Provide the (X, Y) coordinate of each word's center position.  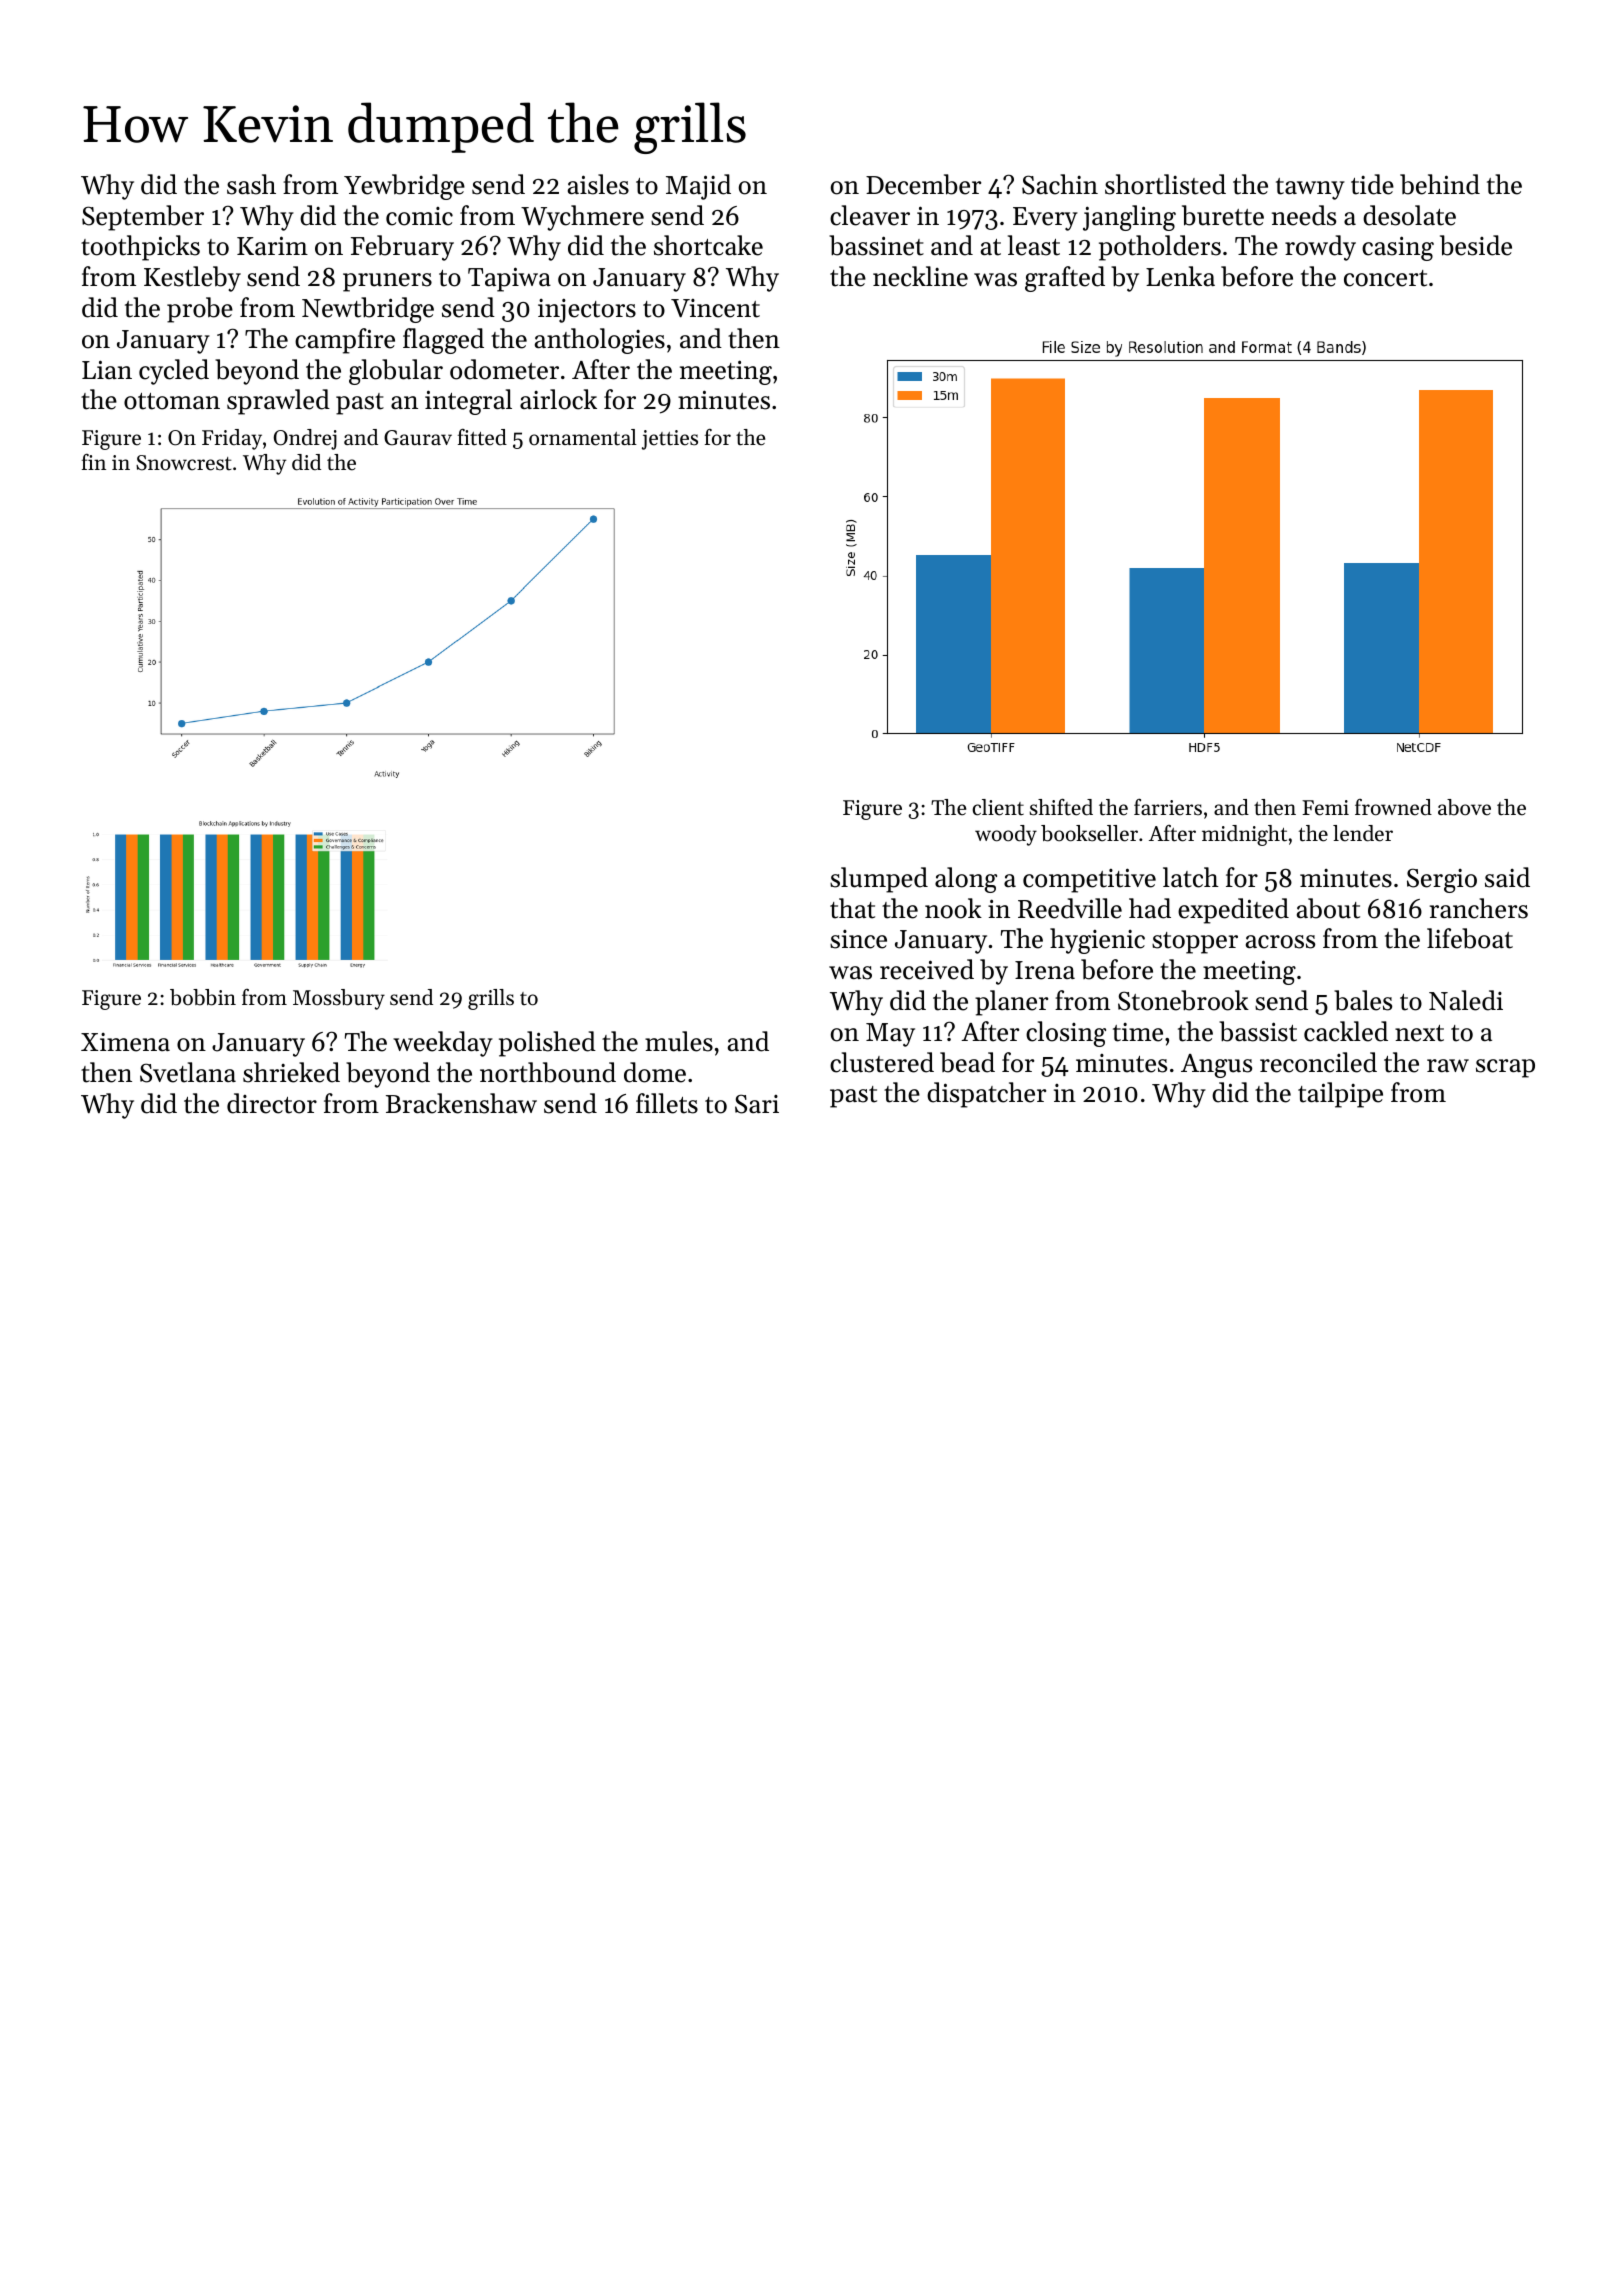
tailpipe (1340, 1095)
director (272, 1103)
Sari (757, 1104)
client (998, 807)
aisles (598, 184)
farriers (1168, 807)
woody (1006, 835)
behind (1440, 184)
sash (251, 184)
